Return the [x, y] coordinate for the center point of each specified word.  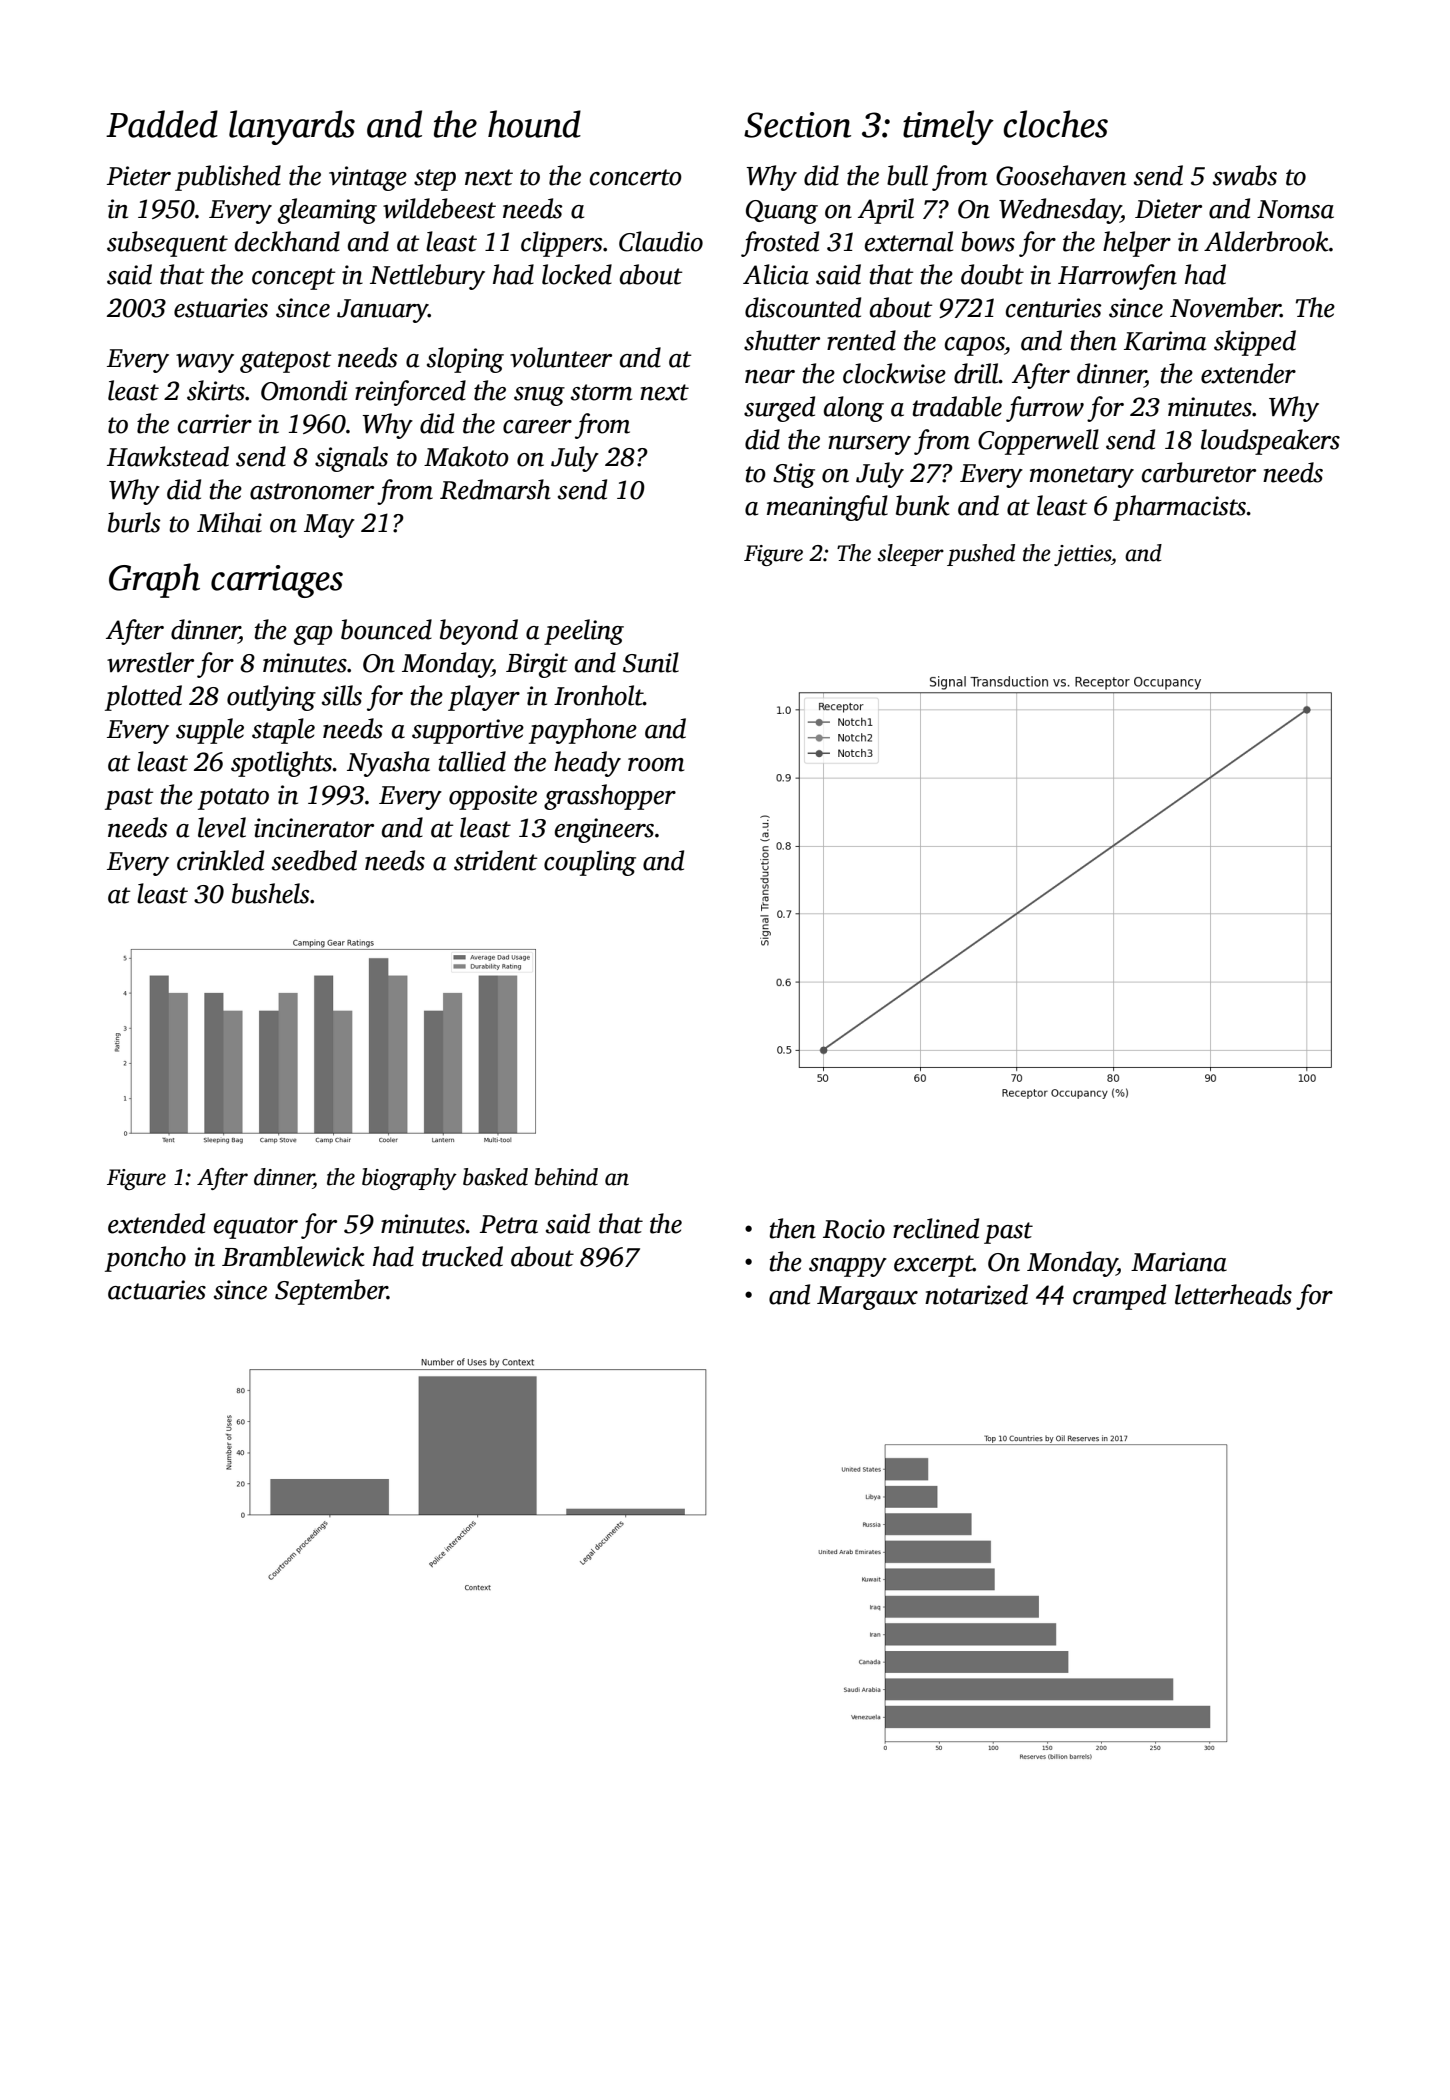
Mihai [229, 522]
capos [974, 346]
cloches [1055, 124]
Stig [794, 475]
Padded [162, 124]
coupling [590, 863]
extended [156, 1223]
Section [797, 125]
